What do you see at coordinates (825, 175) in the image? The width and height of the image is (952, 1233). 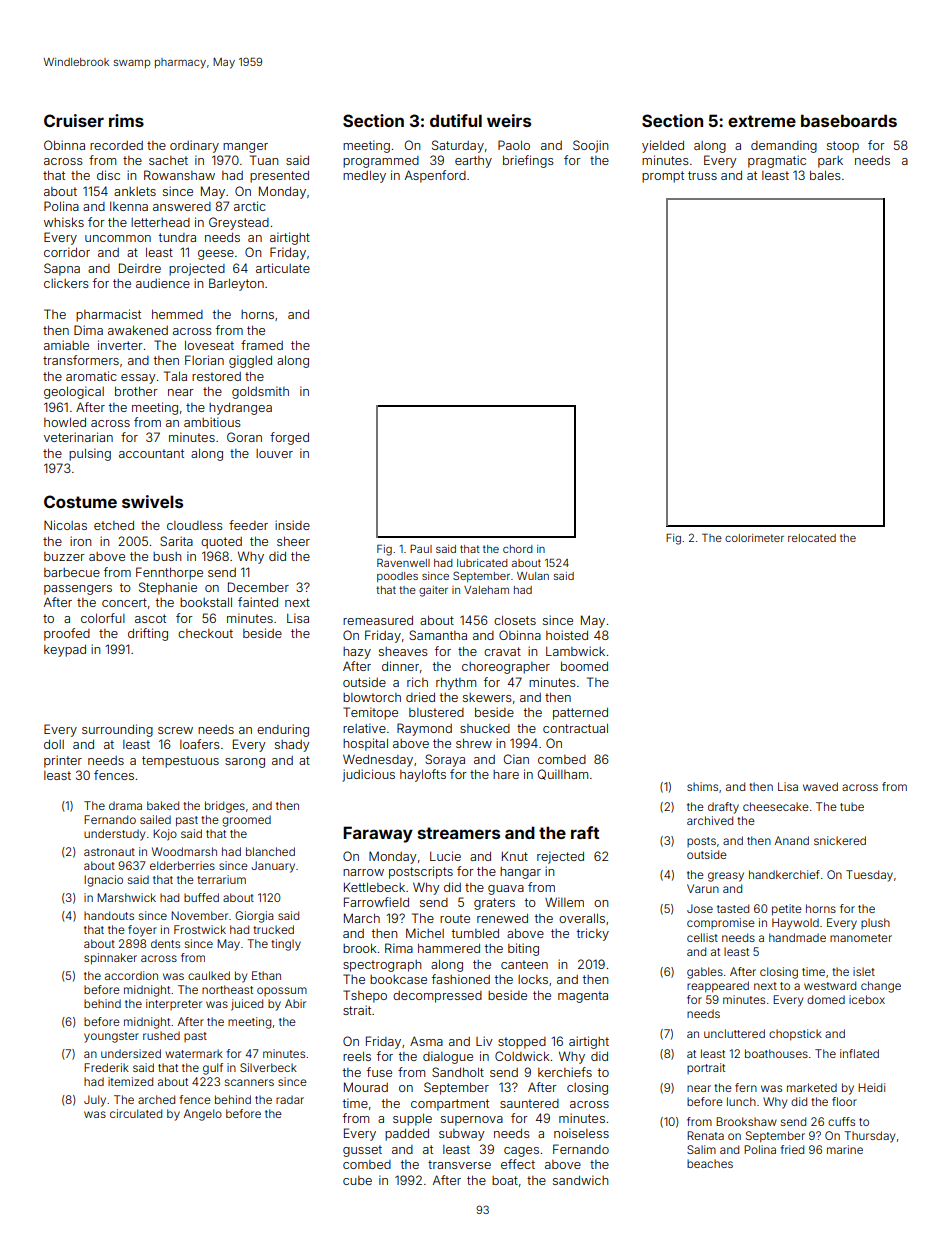 I see `bales` at bounding box center [825, 175].
